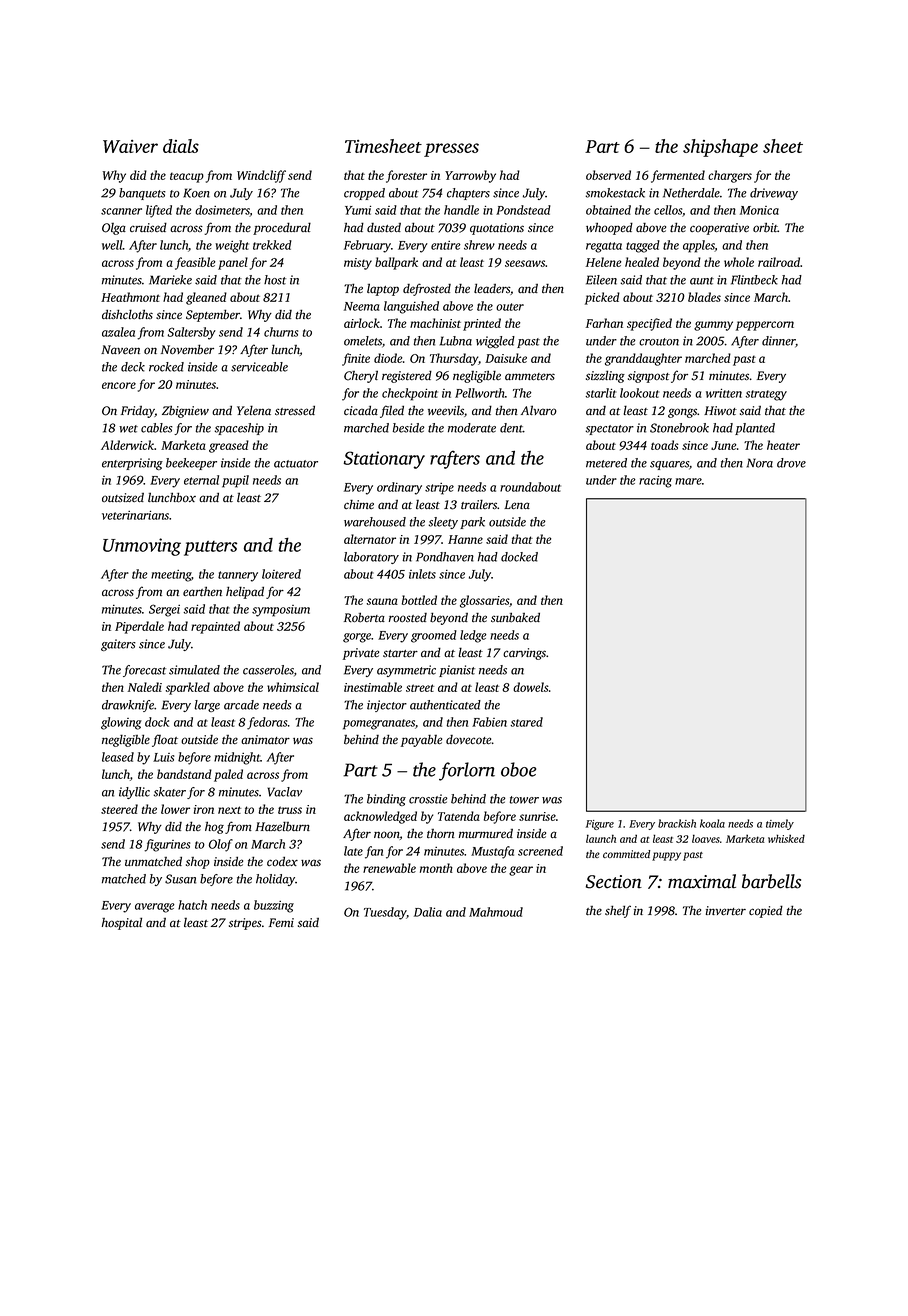 The width and height of the screenshot is (908, 1316). I want to click on deck, so click(133, 367).
